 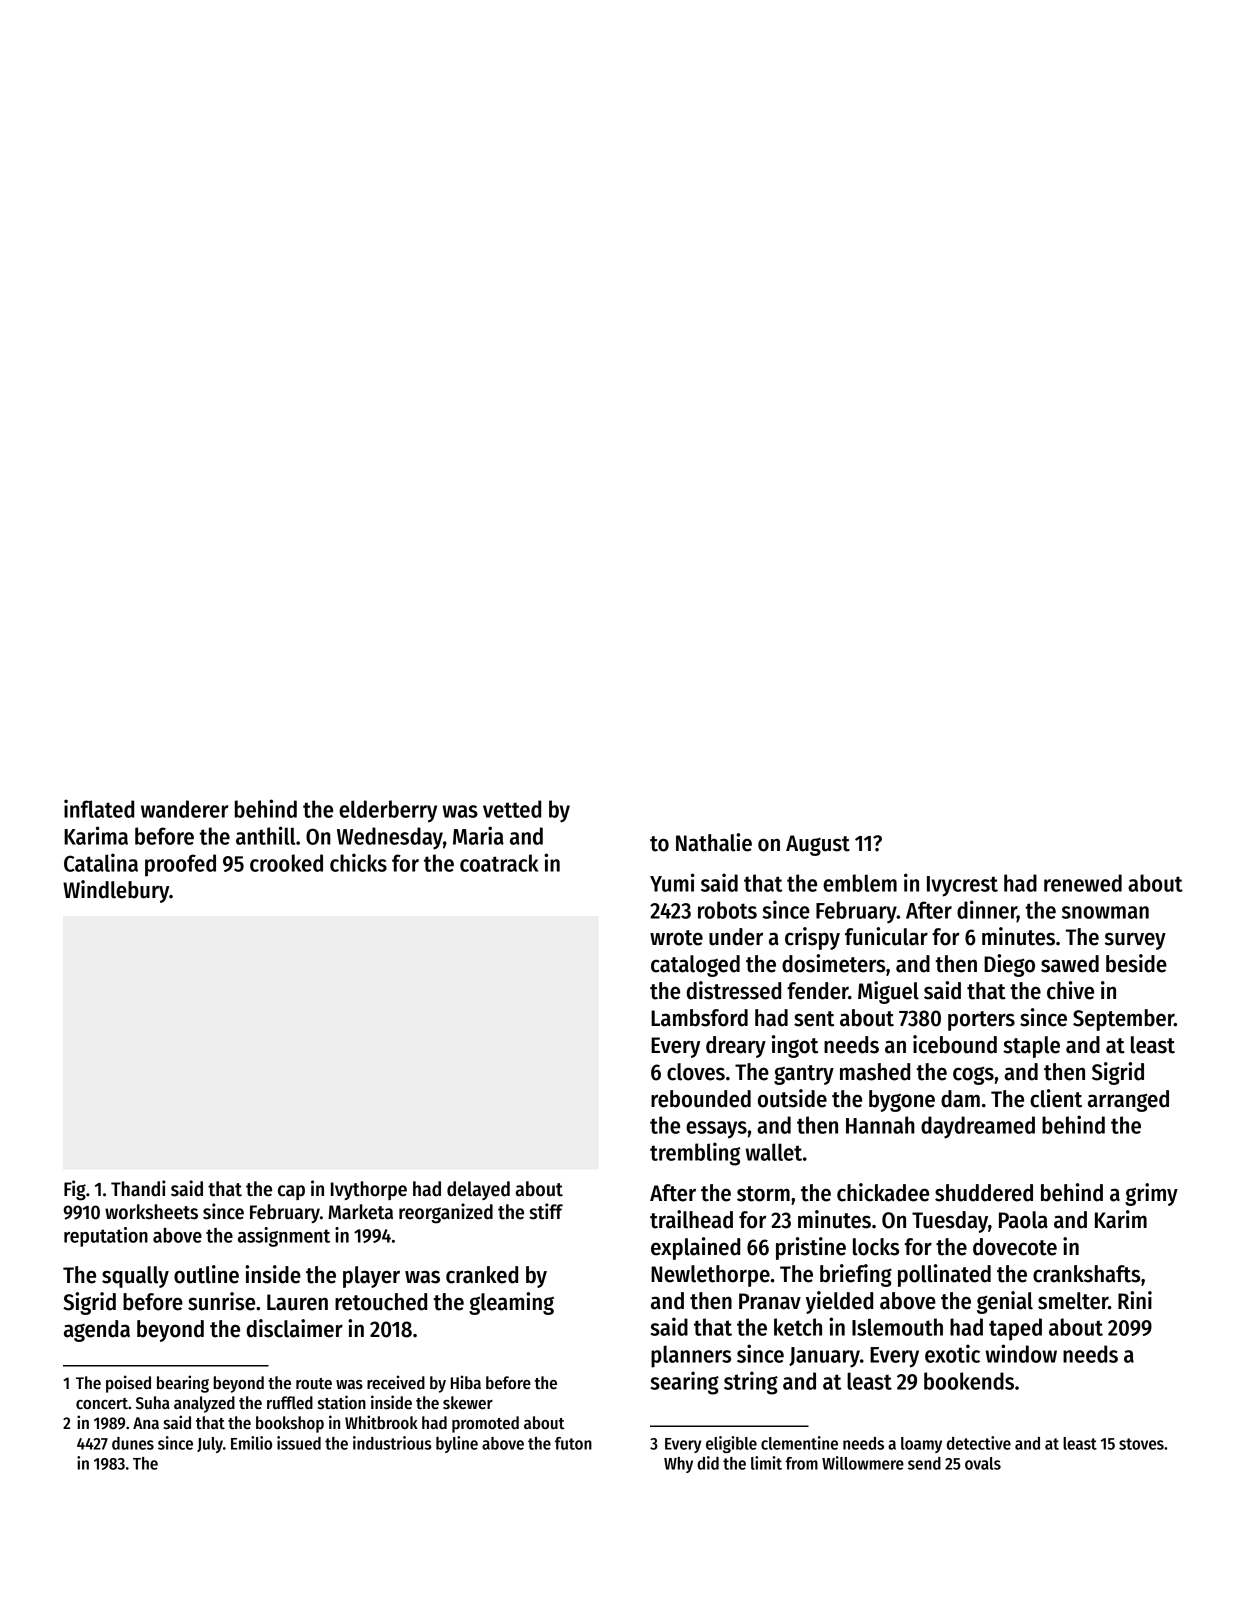 What do you see at coordinates (699, 1018) in the page?
I see `Lambsford` at bounding box center [699, 1018].
